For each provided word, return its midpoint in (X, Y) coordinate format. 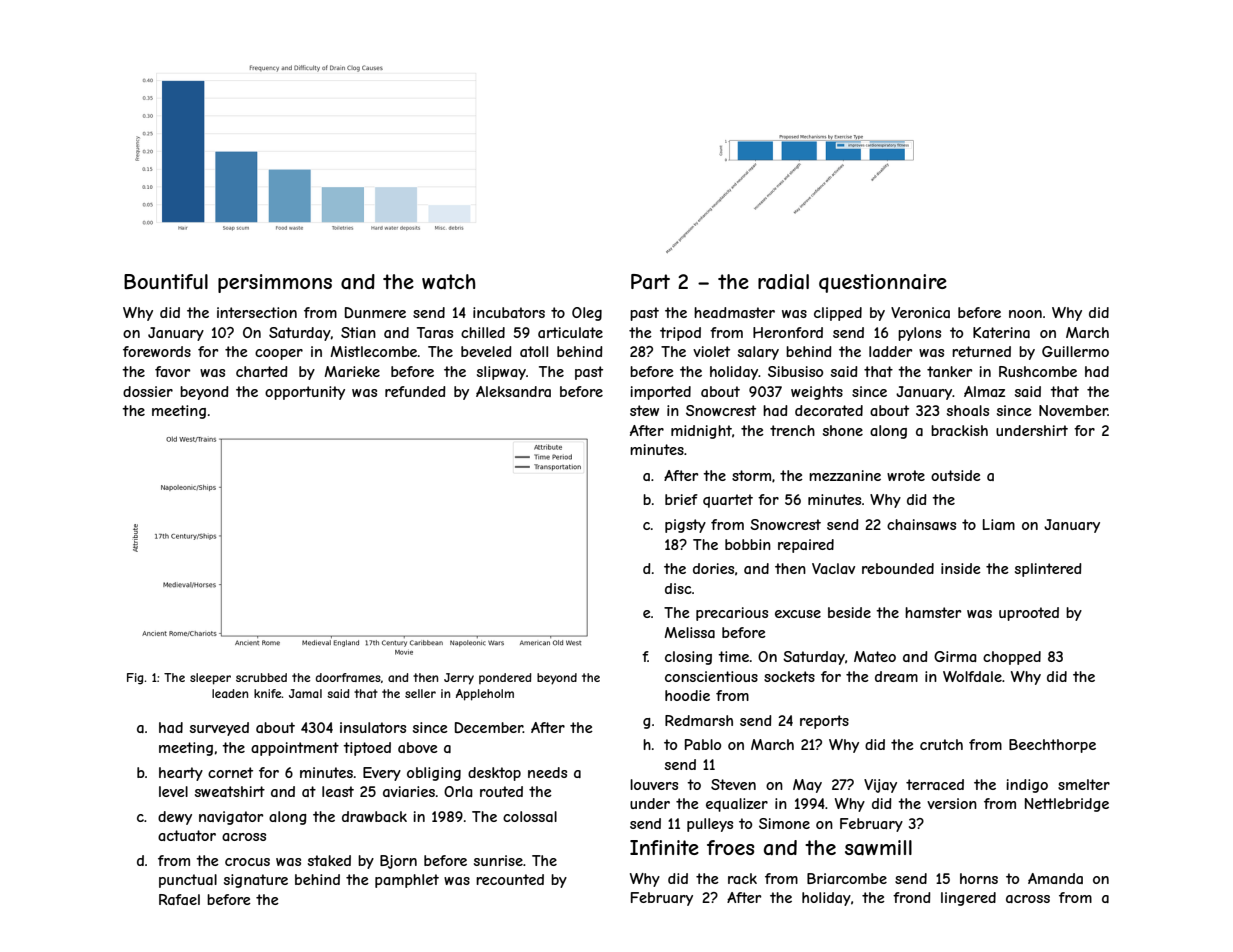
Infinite (664, 847)
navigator (231, 818)
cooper (279, 354)
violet (711, 351)
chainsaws (921, 524)
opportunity (305, 393)
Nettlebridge (1067, 805)
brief (681, 499)
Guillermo (1075, 351)
